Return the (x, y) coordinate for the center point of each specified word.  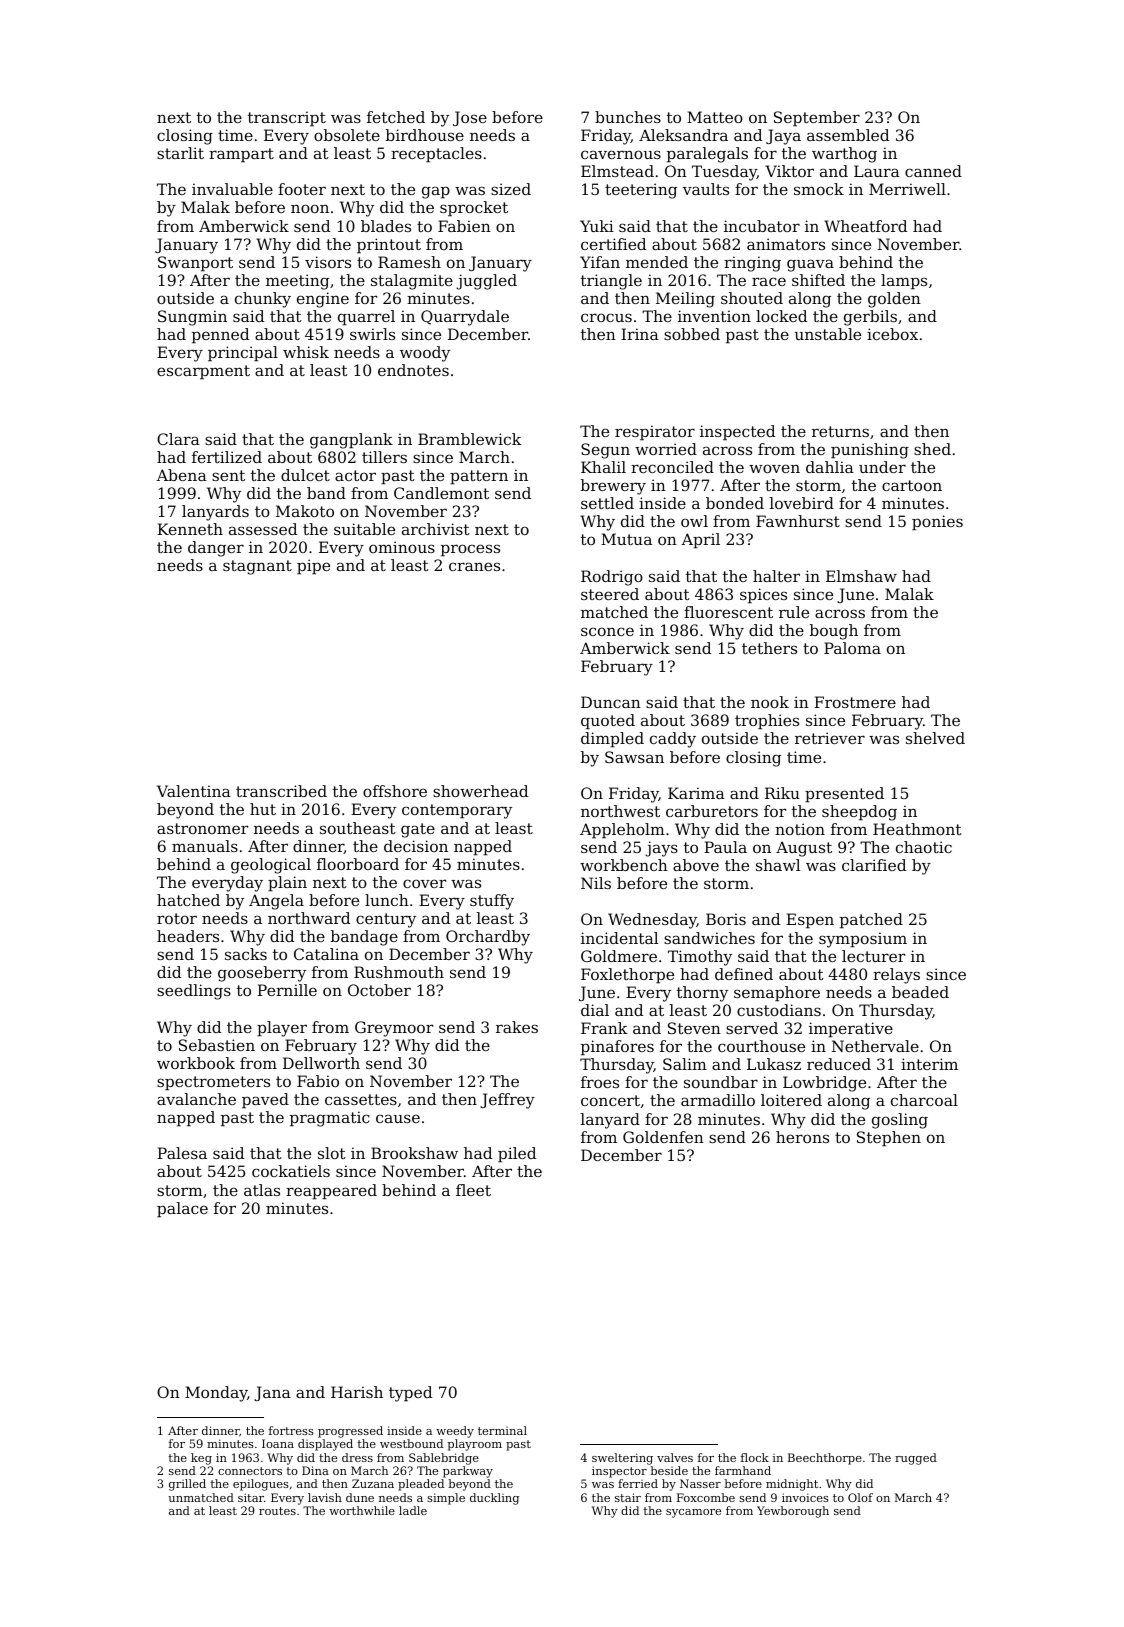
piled (517, 1155)
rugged (916, 1459)
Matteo (715, 117)
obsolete (347, 135)
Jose (470, 118)
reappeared (331, 1192)
